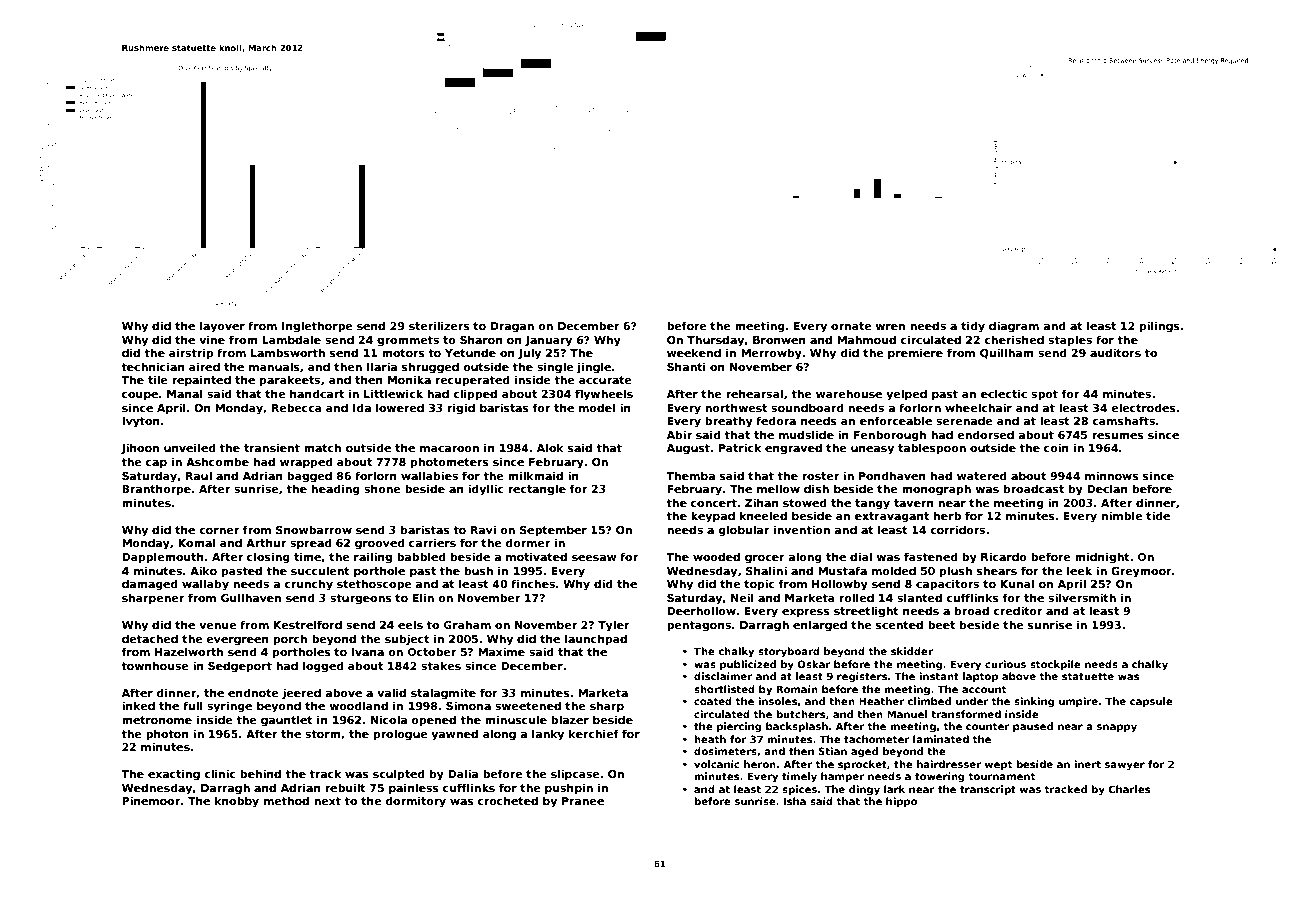 This screenshot has width=1308, height=924. Describe the element at coordinates (205, 585) in the screenshot. I see `wallaby` at that location.
